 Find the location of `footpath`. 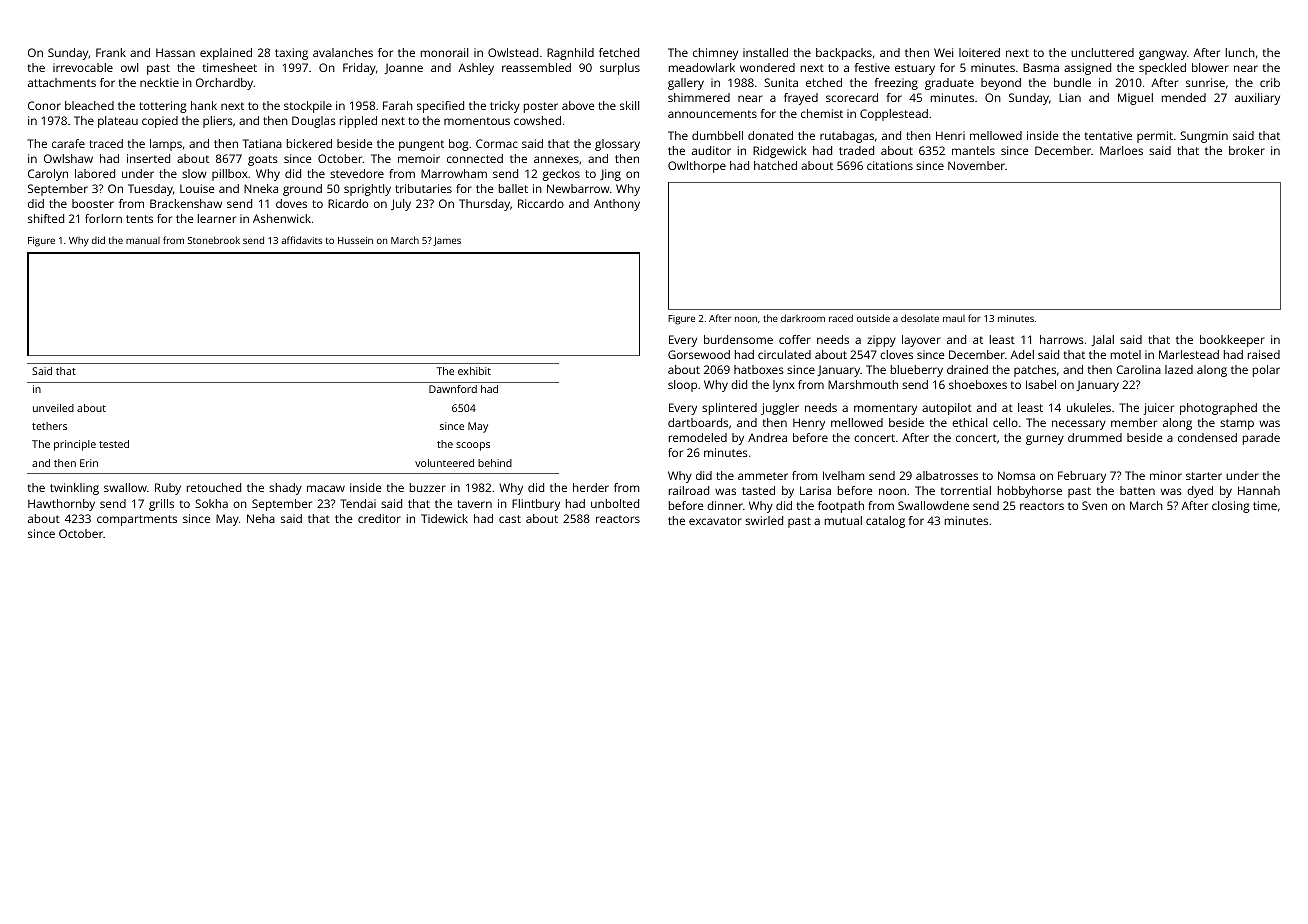

footpath is located at coordinates (841, 507).
